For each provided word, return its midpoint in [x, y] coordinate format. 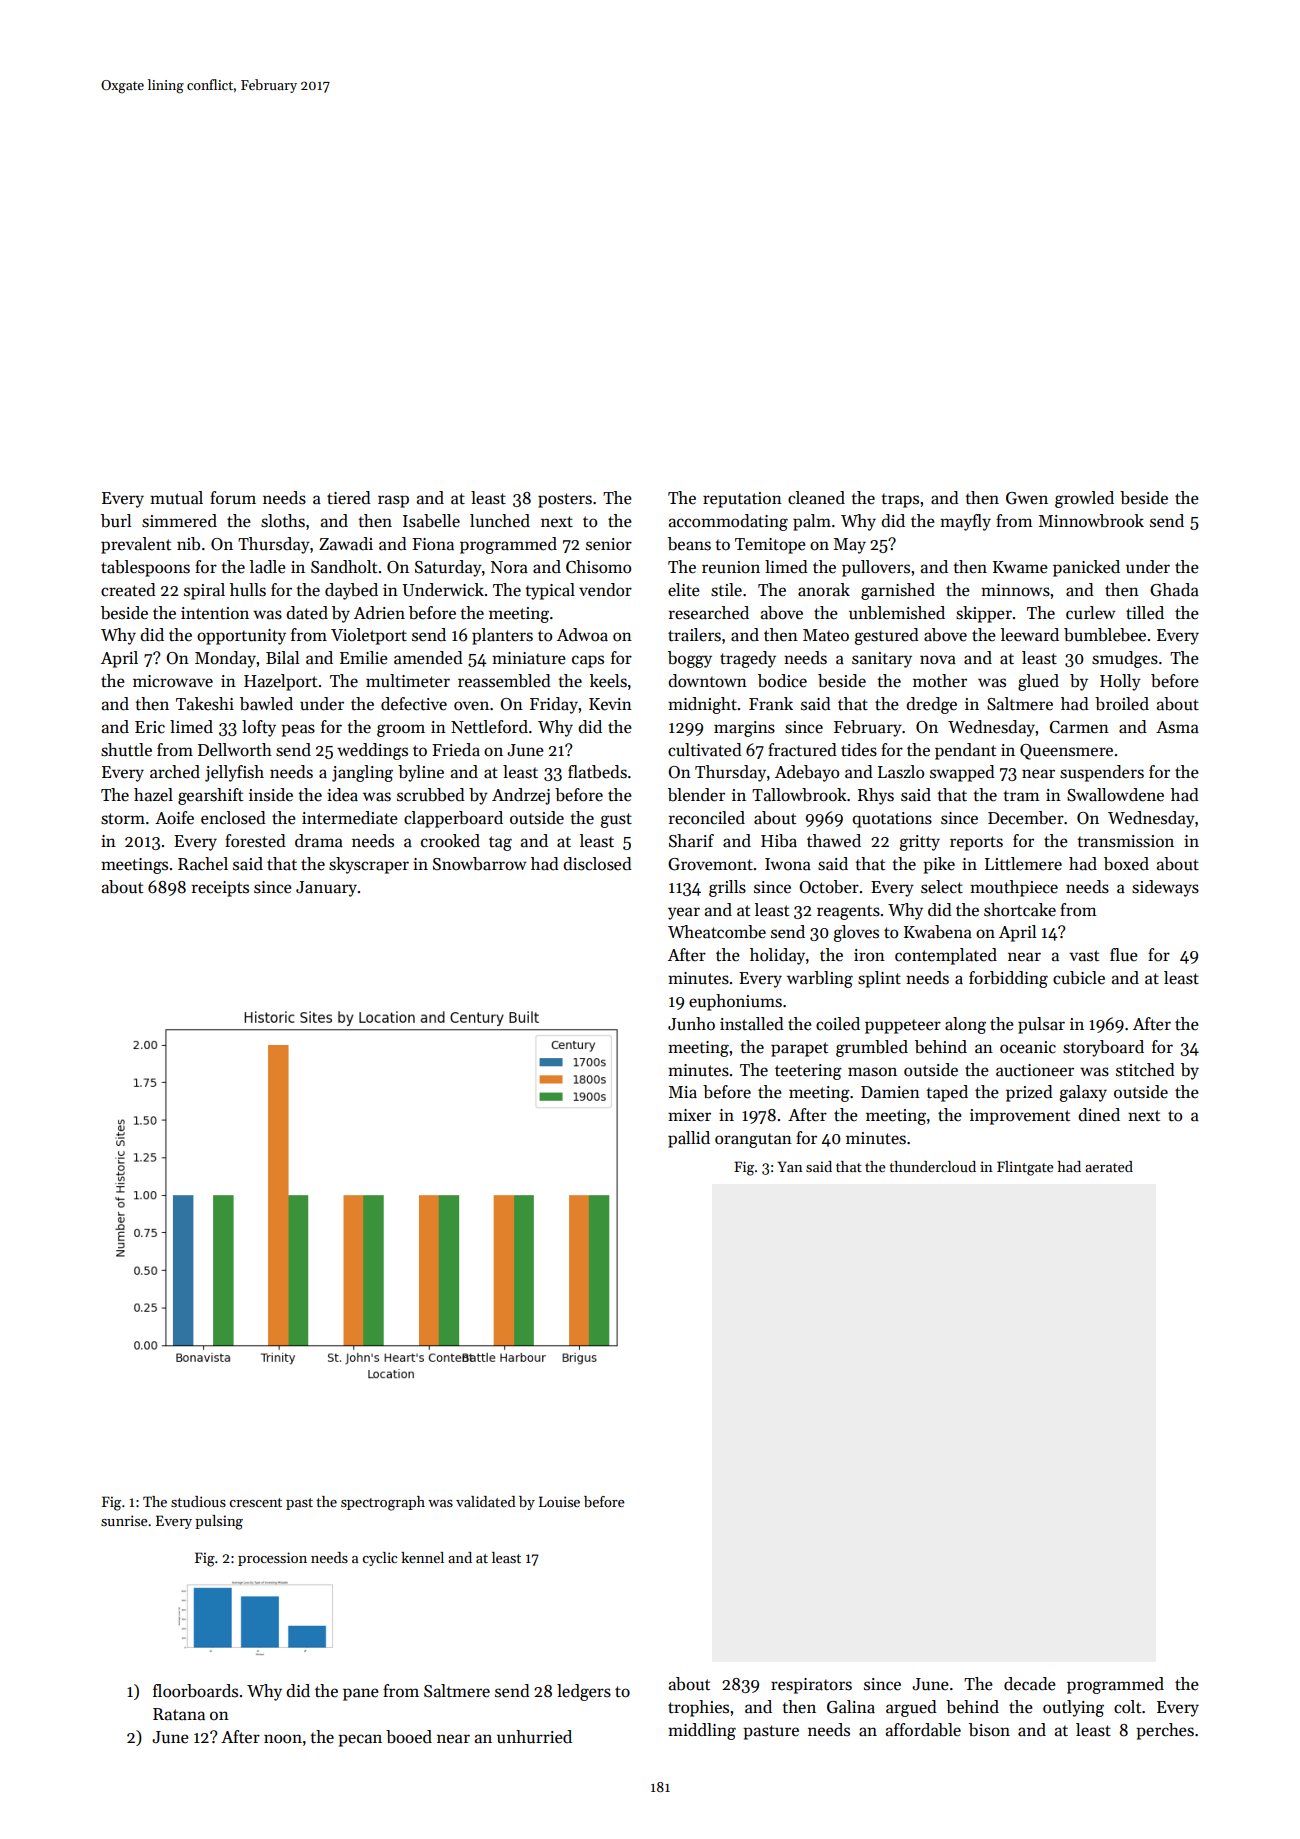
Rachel [203, 864]
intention [215, 613]
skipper [984, 614]
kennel [422, 1557]
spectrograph [383, 1503]
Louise [559, 1501]
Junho [691, 1024]
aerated [1109, 1166]
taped [947, 1093]
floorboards [195, 1691]
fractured [802, 750]
